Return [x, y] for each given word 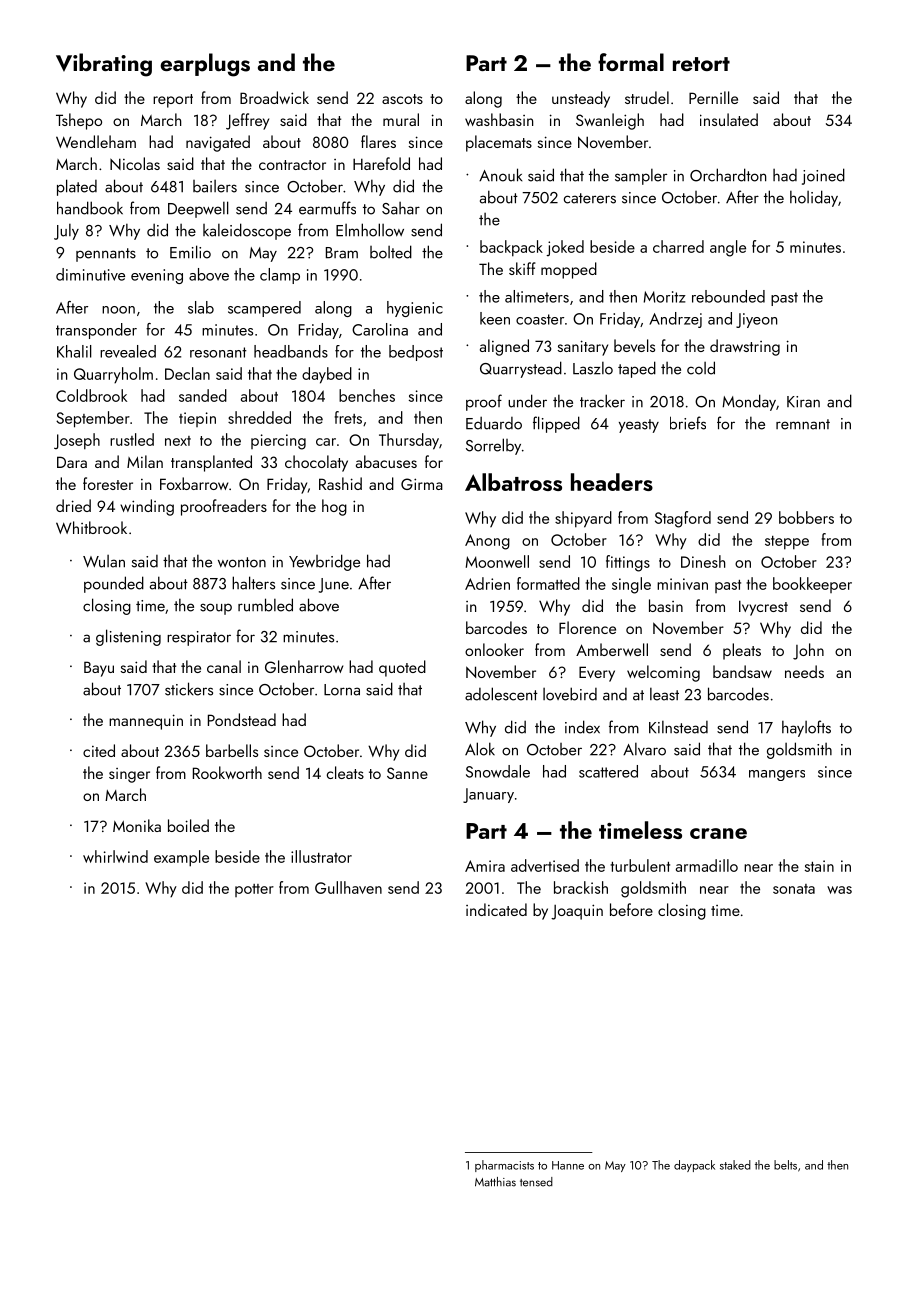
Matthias [495, 1182]
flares [378, 141]
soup [216, 609]
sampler [641, 177]
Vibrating [104, 65]
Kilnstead [678, 727]
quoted [402, 668]
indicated [496, 909]
